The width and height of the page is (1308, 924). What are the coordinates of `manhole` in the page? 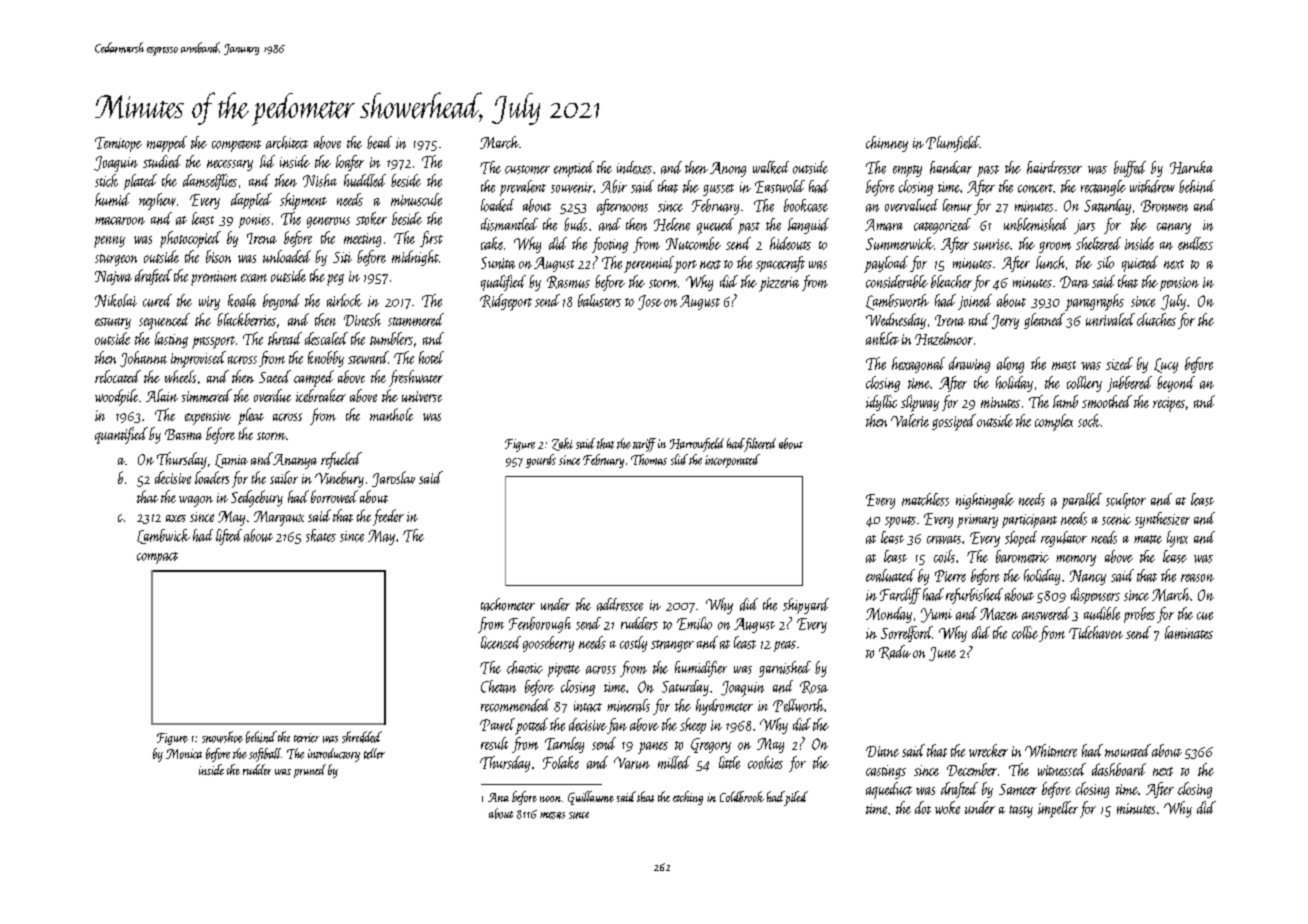 It's located at (391, 414).
